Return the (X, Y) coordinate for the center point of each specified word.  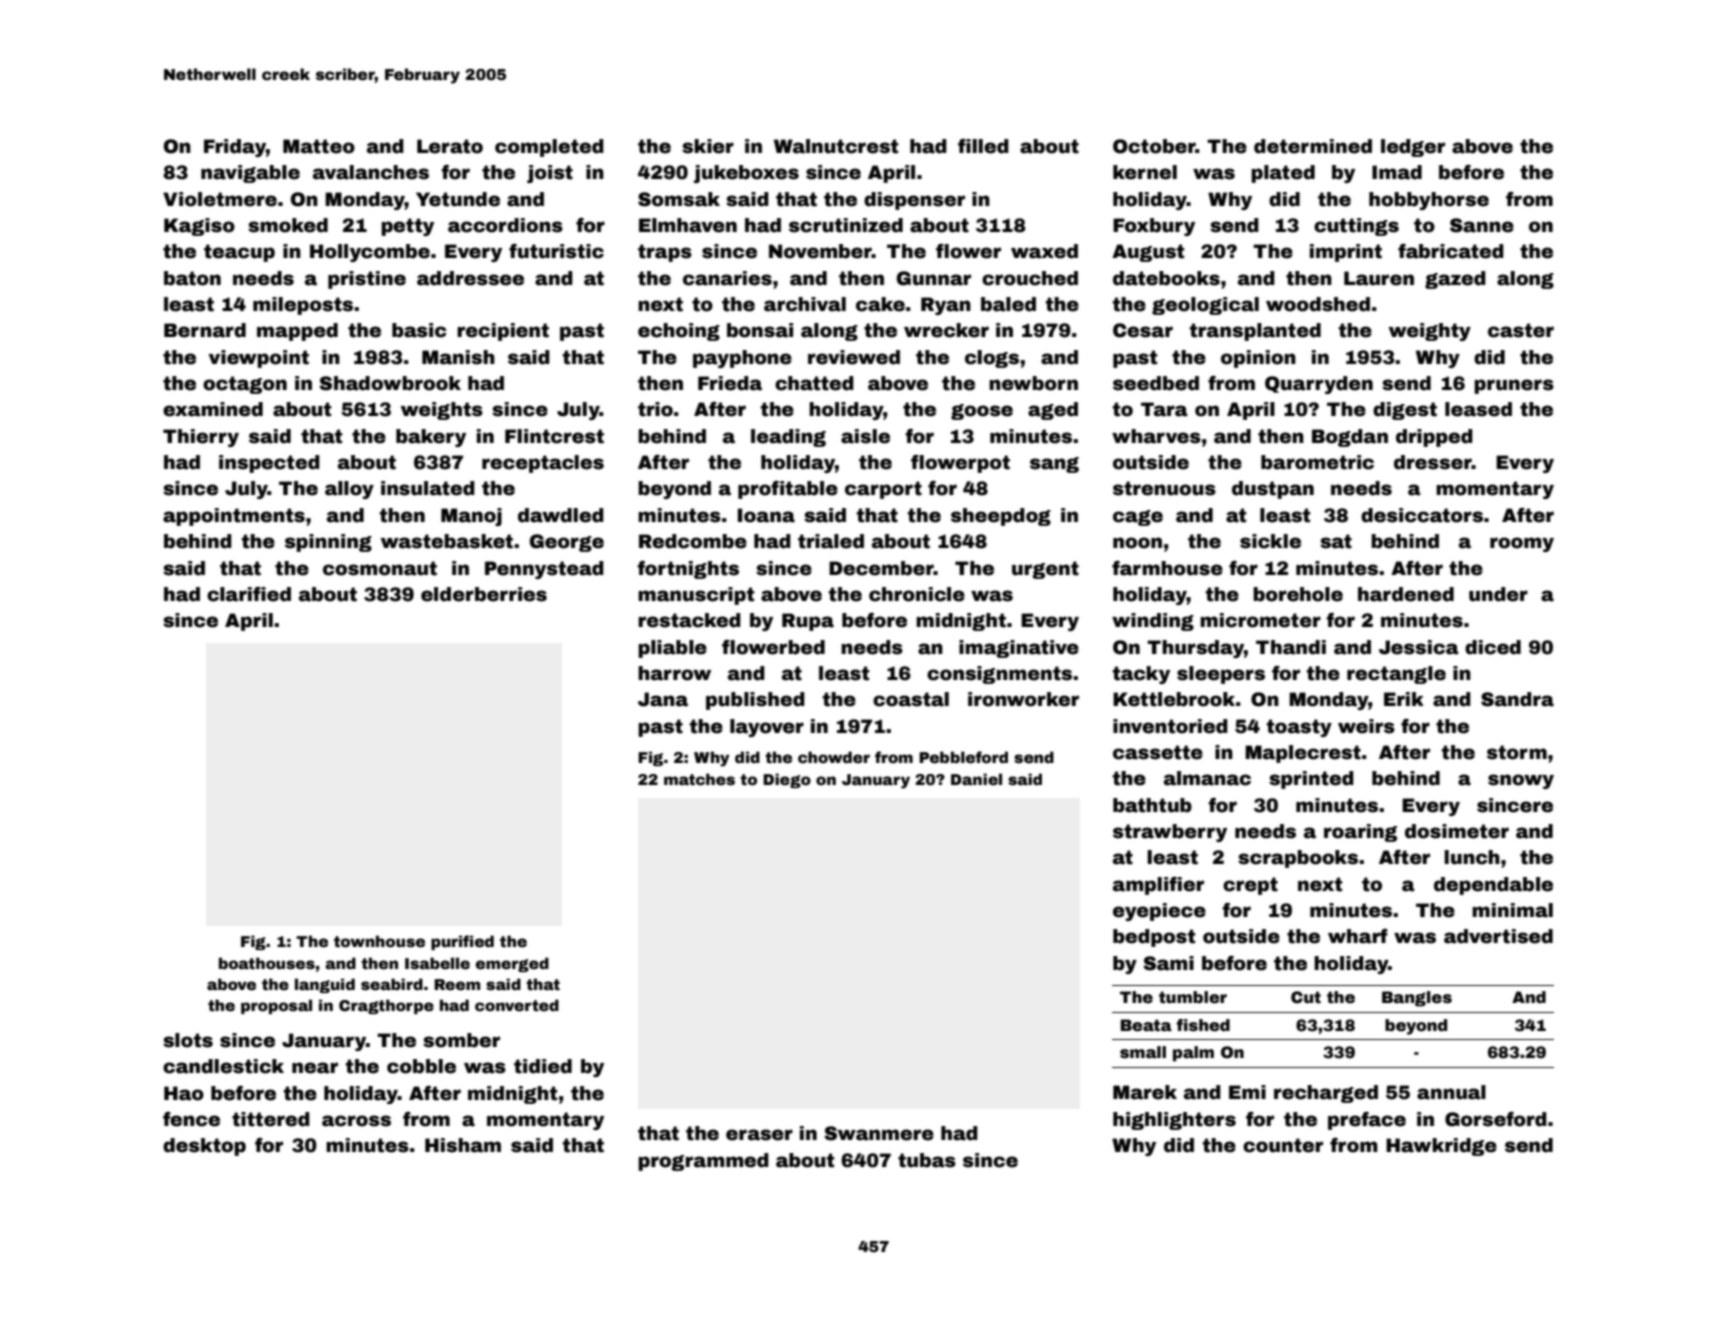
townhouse (379, 941)
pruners (1514, 386)
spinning (328, 543)
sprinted (1311, 780)
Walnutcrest (836, 146)
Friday (235, 148)
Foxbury (1154, 227)
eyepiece (1159, 912)
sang (1054, 465)
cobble (421, 1066)
